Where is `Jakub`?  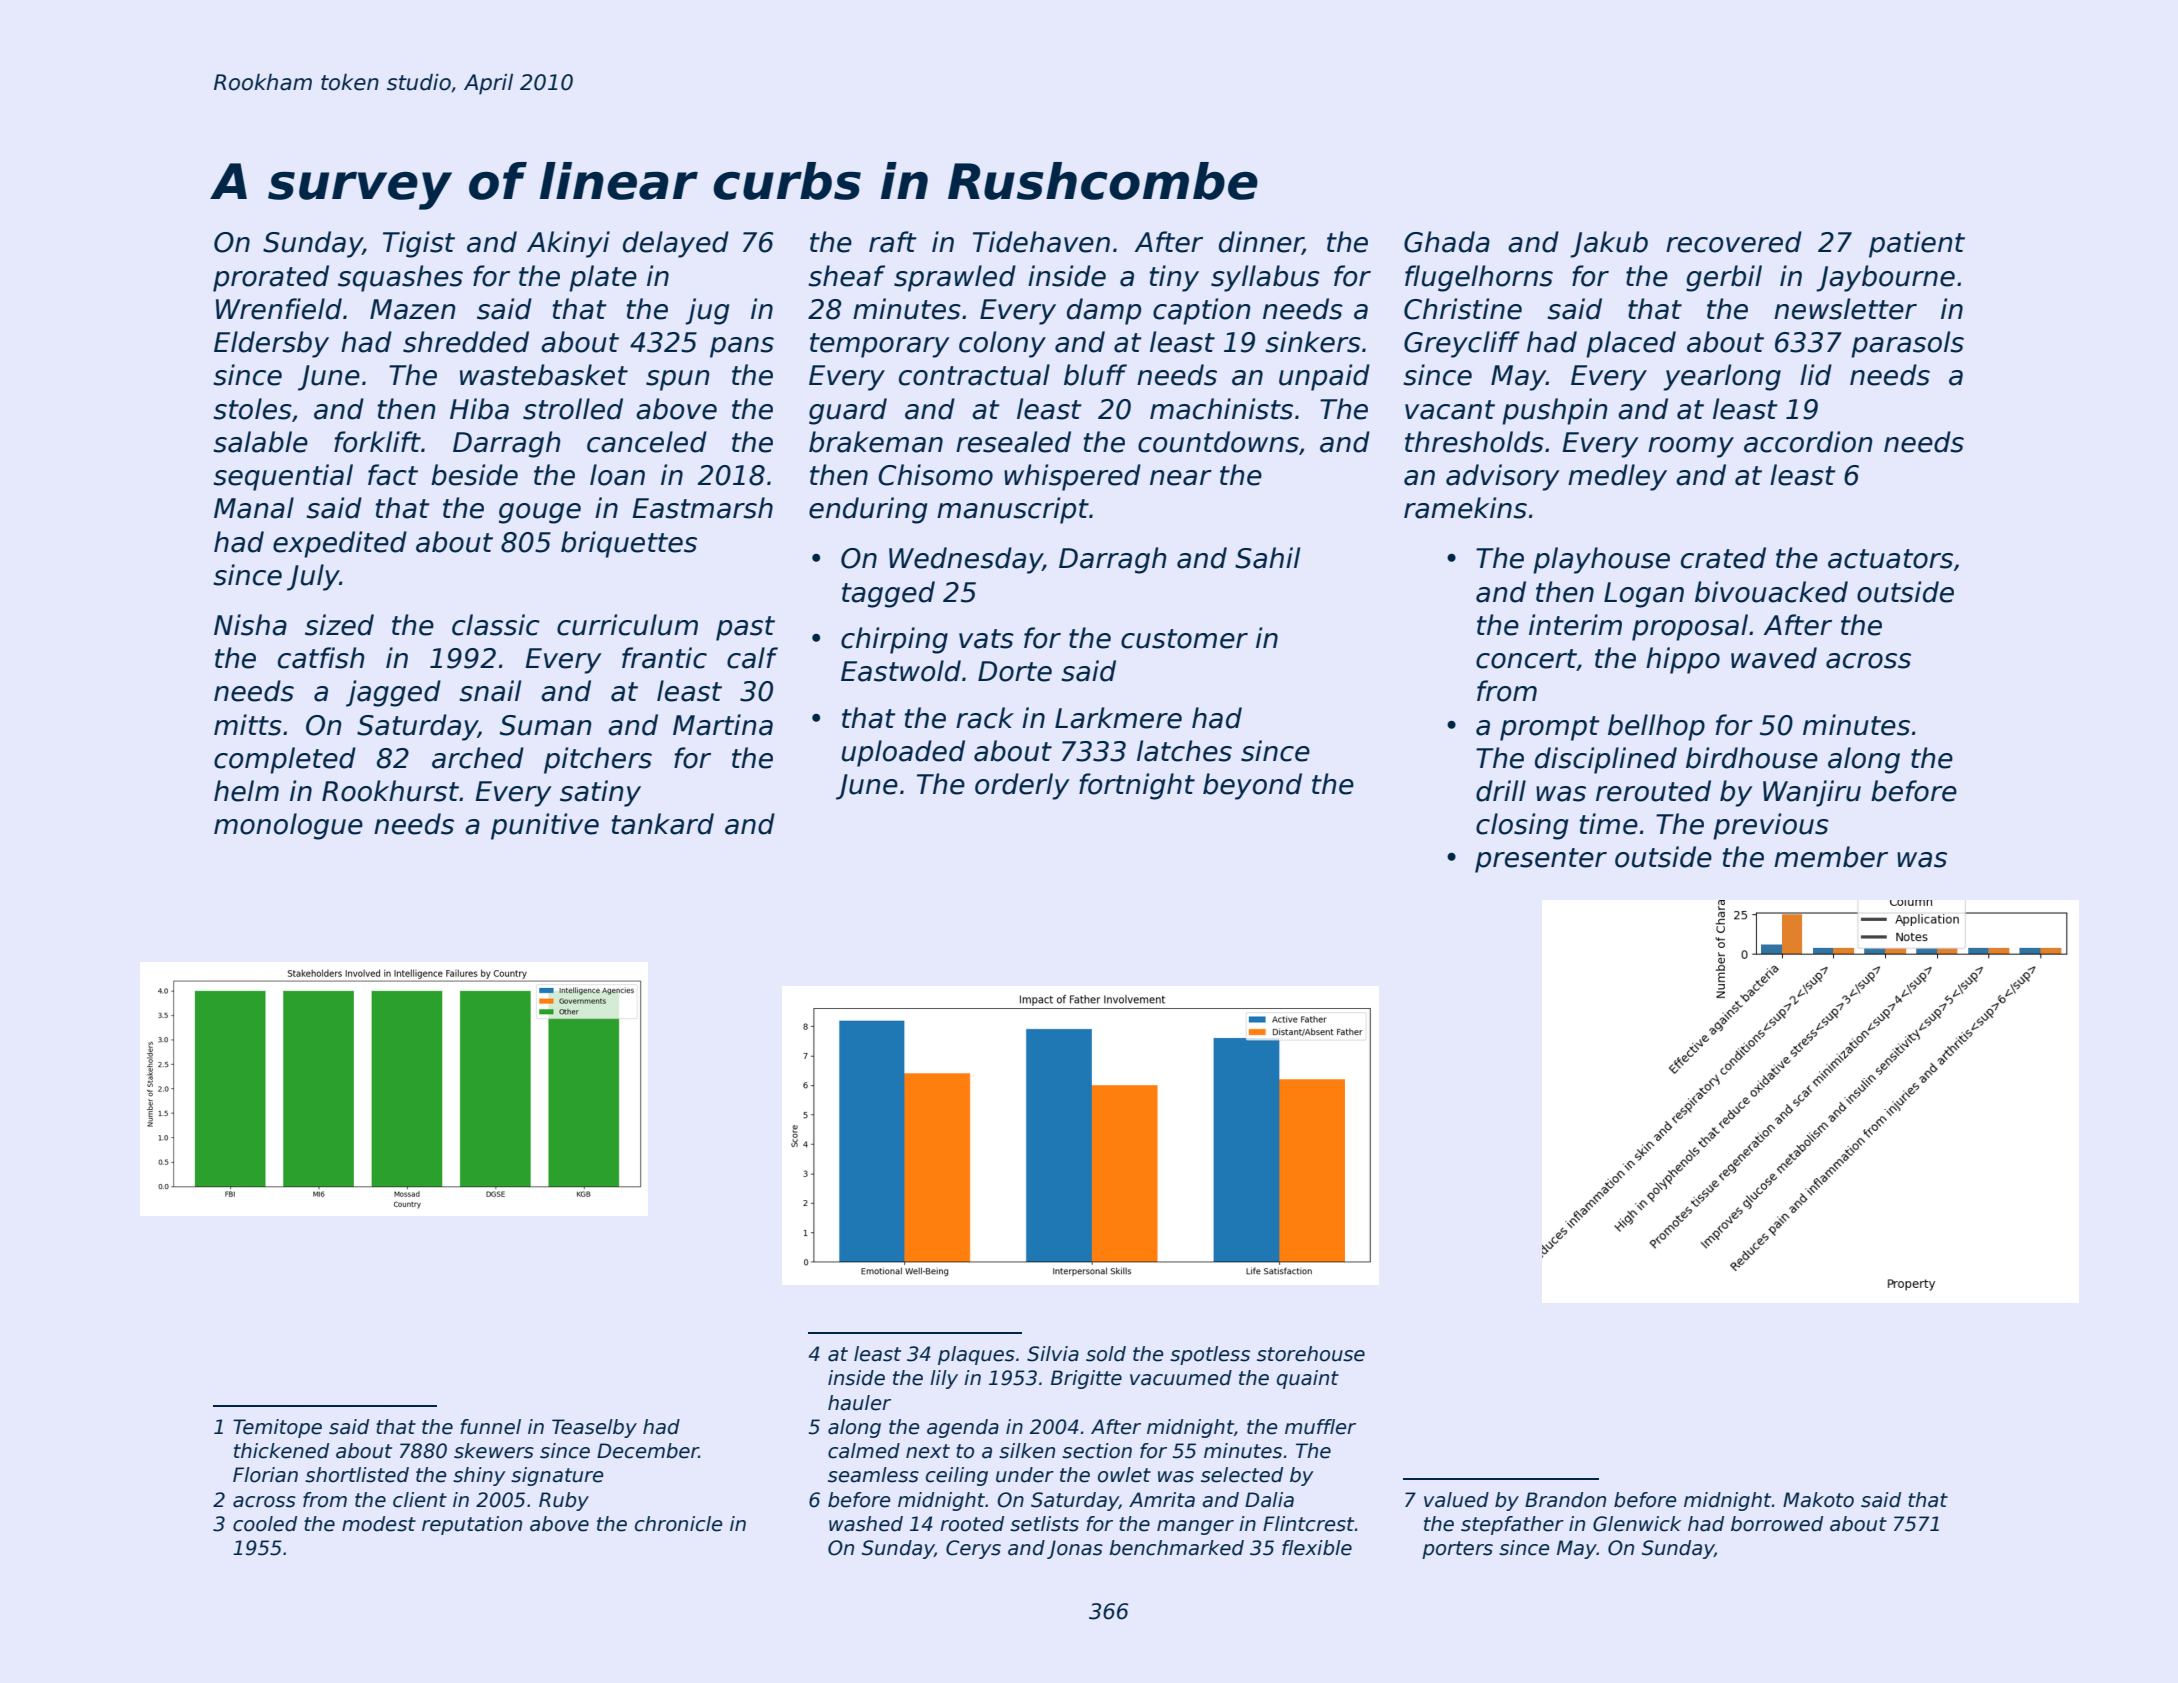 Jakub is located at coordinates (1609, 244).
